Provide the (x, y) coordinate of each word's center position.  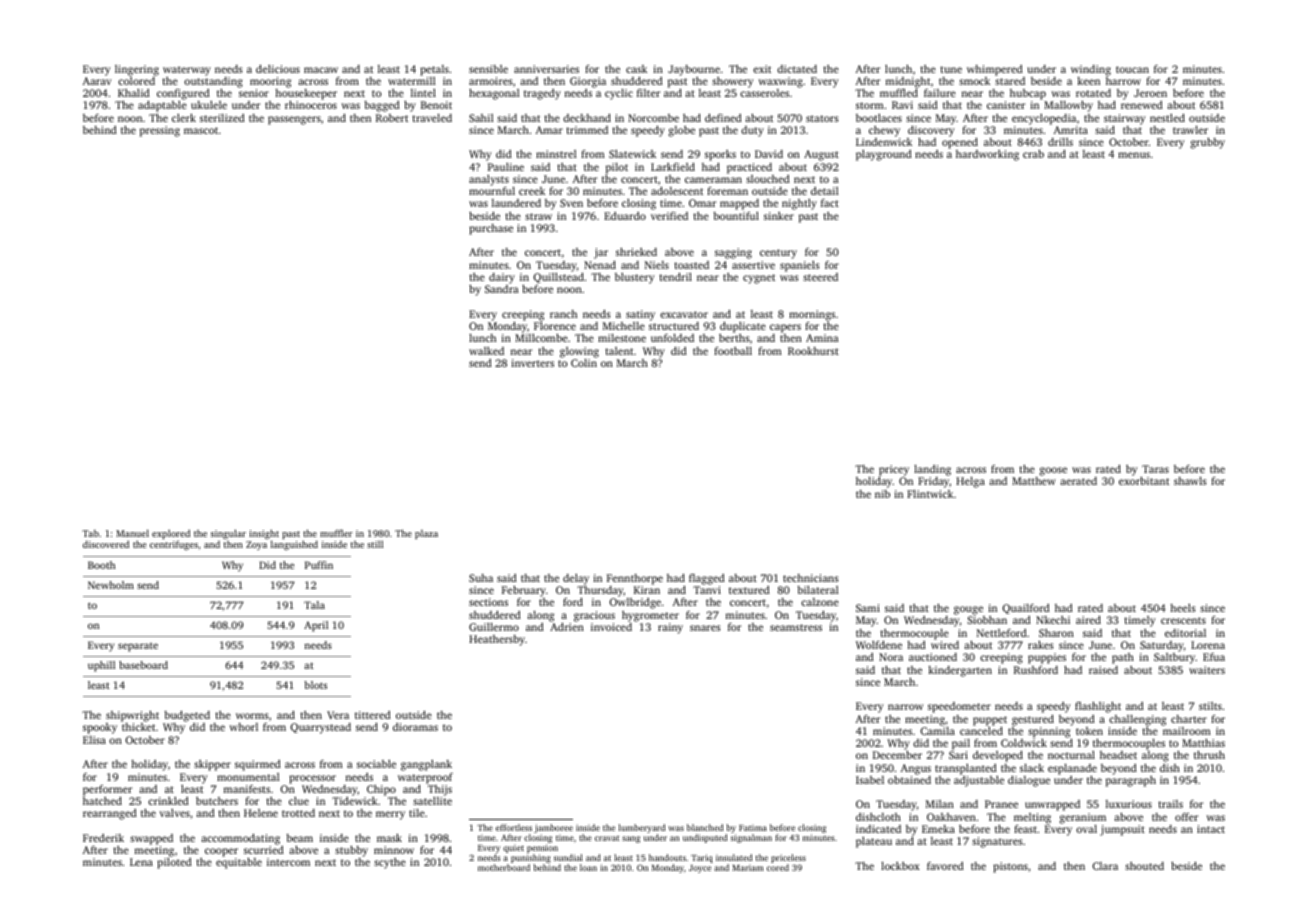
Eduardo (625, 216)
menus (1134, 155)
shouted (1144, 866)
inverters (532, 363)
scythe (390, 863)
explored (171, 535)
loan (588, 867)
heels (1183, 608)
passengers (294, 120)
